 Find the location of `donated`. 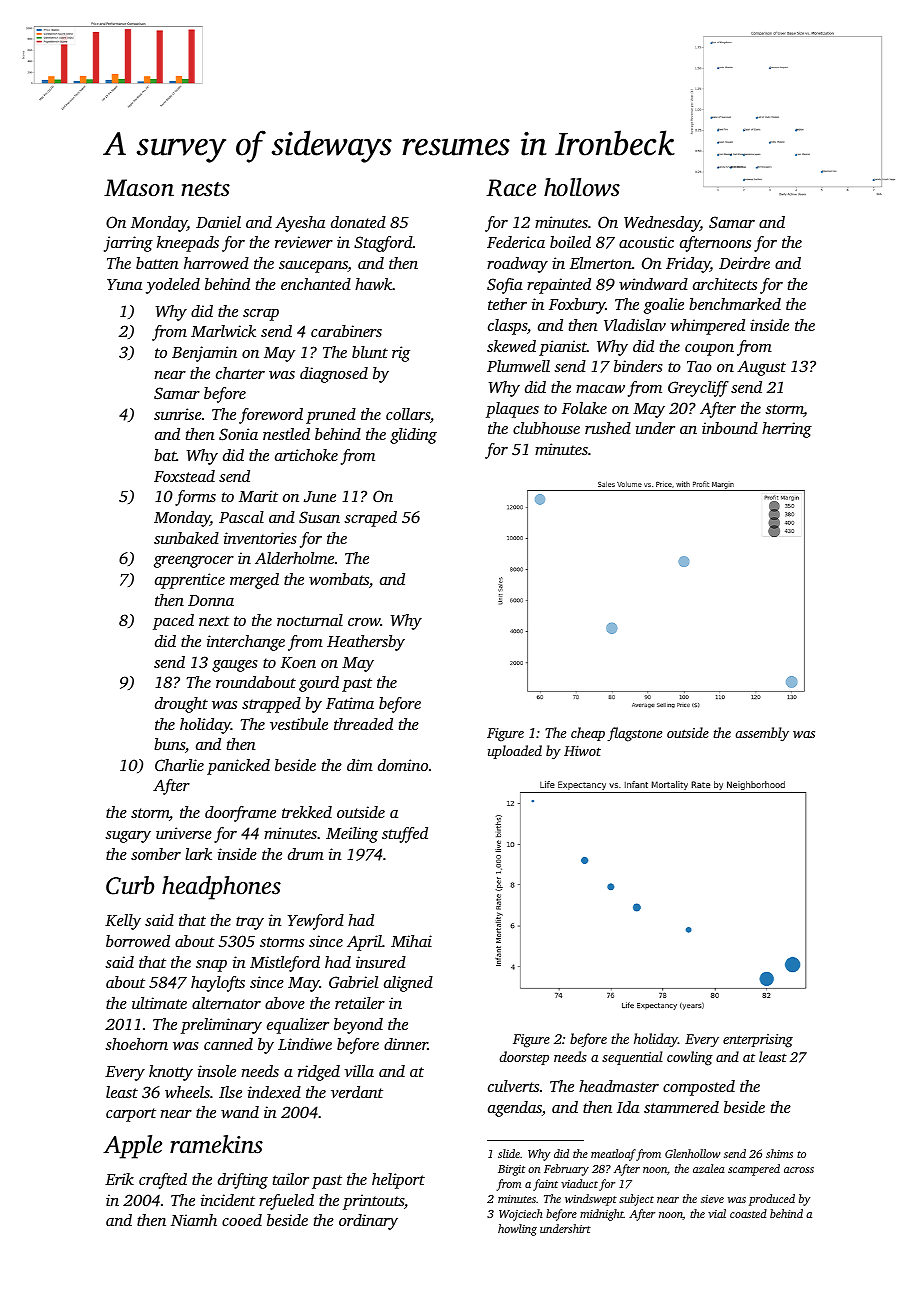

donated is located at coordinates (358, 222).
